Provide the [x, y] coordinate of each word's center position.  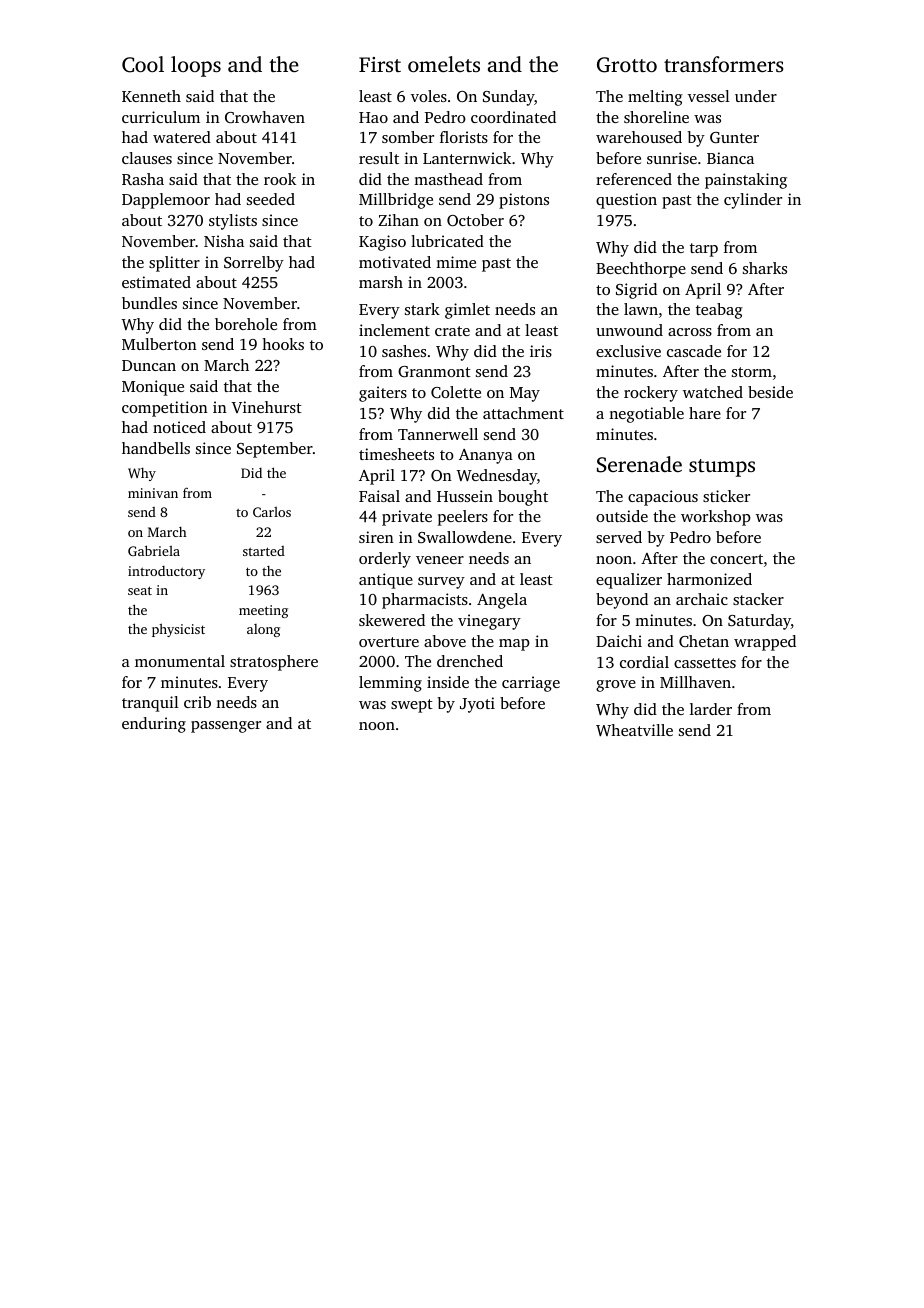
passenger [226, 727]
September [275, 450]
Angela [502, 601]
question [626, 201]
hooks [283, 344]
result [379, 158]
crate [452, 331]
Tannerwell [438, 434]
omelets [444, 64]
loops [196, 66]
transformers [724, 64]
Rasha [143, 179]
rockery [651, 394]
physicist [178, 630]
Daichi [619, 641]
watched [713, 392]
